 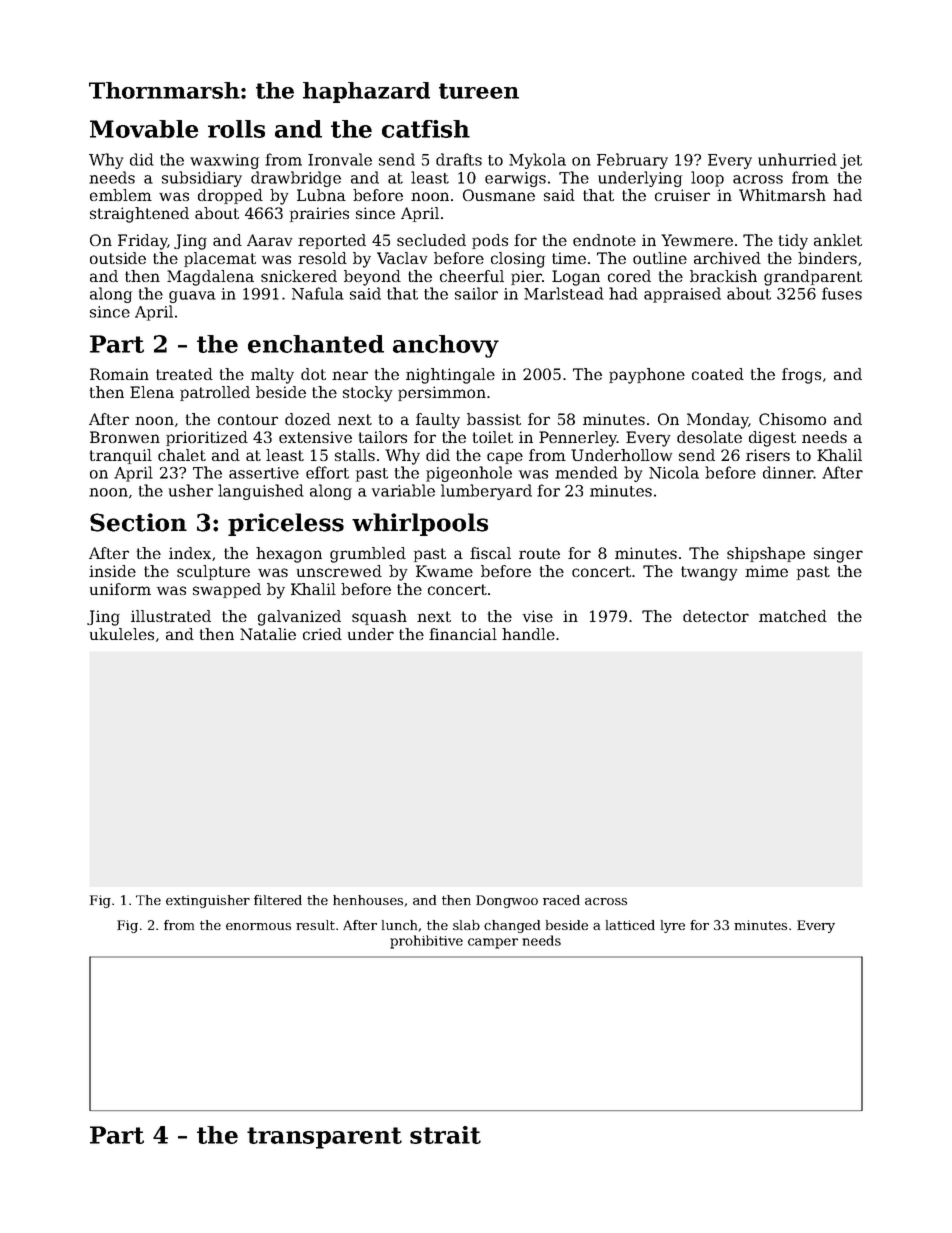 I want to click on ukuleles, so click(x=122, y=634).
